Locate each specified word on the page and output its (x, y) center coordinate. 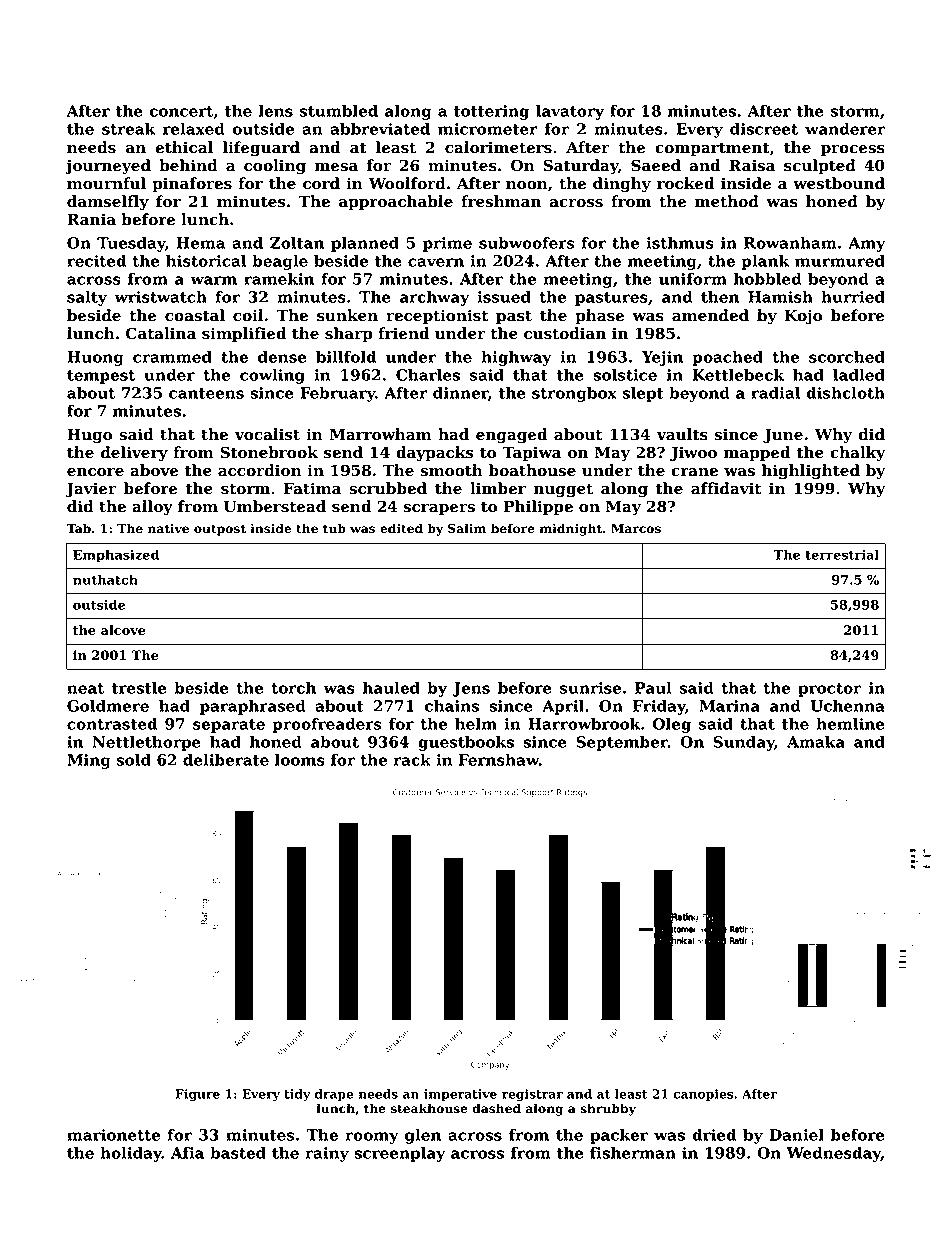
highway (516, 358)
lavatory (570, 112)
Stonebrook (269, 452)
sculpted (820, 166)
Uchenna (847, 706)
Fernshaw (499, 760)
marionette (113, 1135)
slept (643, 394)
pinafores (192, 184)
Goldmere (108, 706)
